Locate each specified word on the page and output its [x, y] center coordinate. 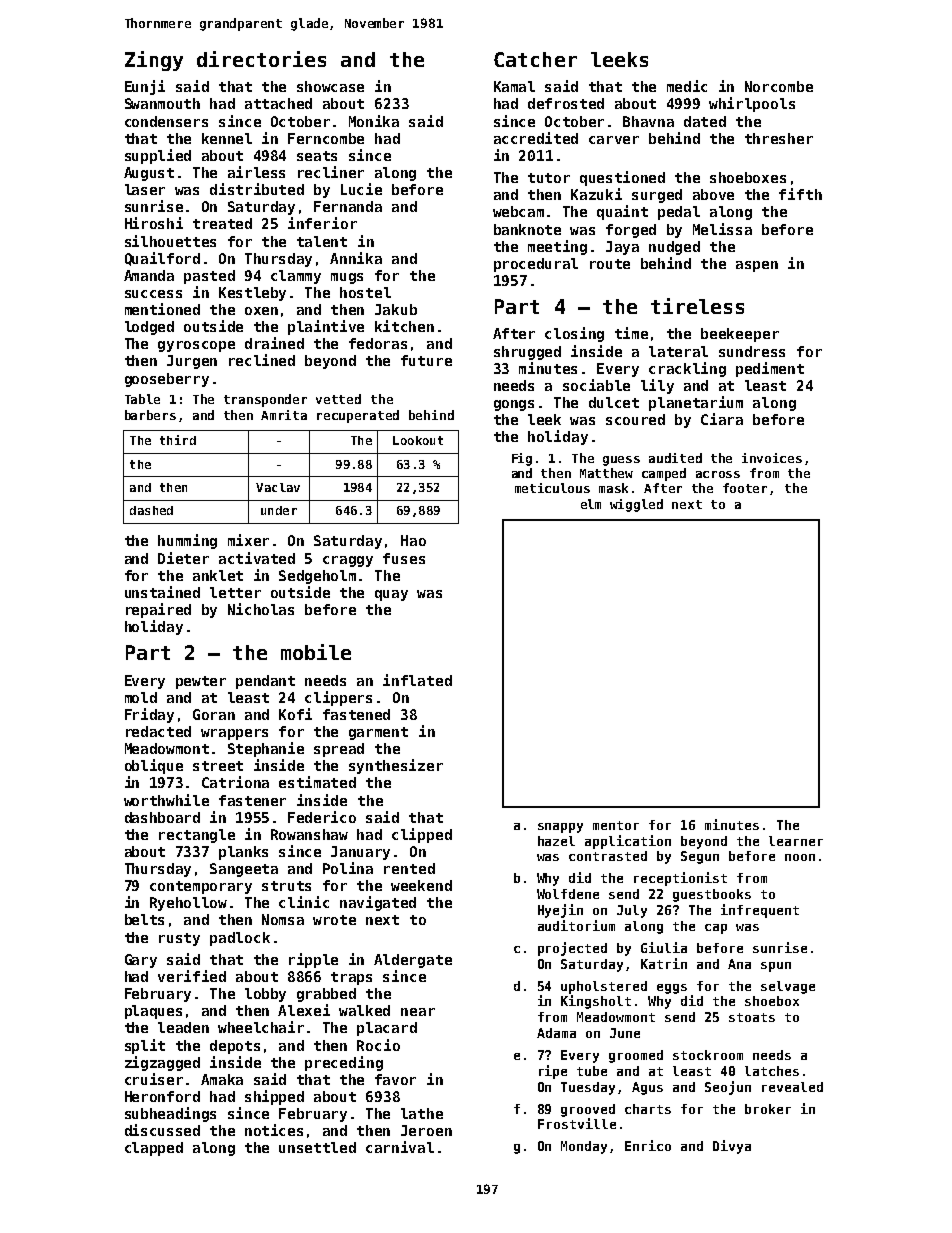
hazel [556, 841]
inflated [417, 680]
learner [796, 841]
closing [574, 334]
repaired [158, 610]
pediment [770, 369]
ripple [313, 960]
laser [145, 189]
